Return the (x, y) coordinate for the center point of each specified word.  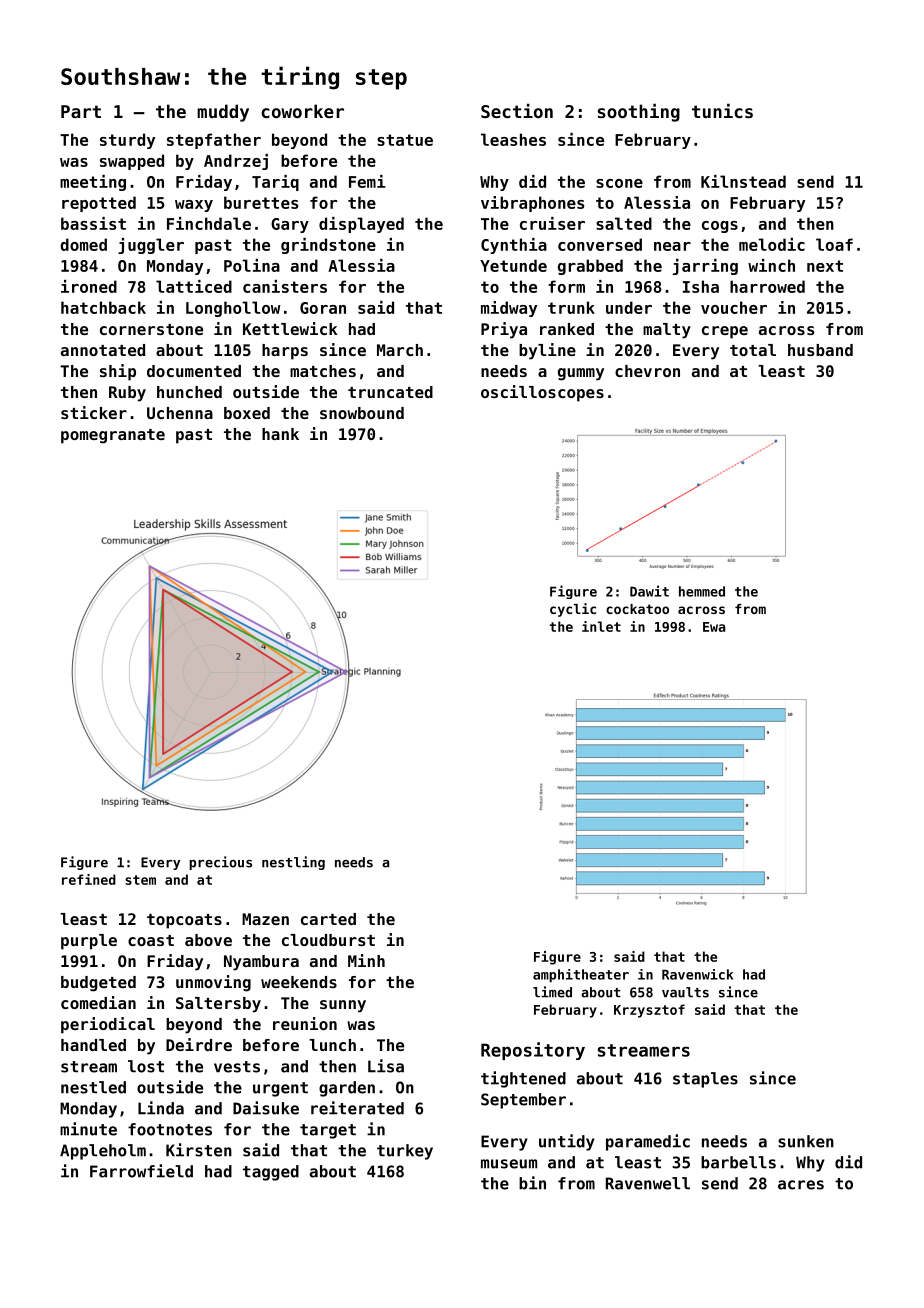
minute (88, 1129)
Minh (366, 960)
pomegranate (113, 436)
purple (89, 942)
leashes (513, 139)
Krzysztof (649, 1011)
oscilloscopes (542, 393)
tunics (722, 110)
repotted (99, 204)
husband (820, 350)
